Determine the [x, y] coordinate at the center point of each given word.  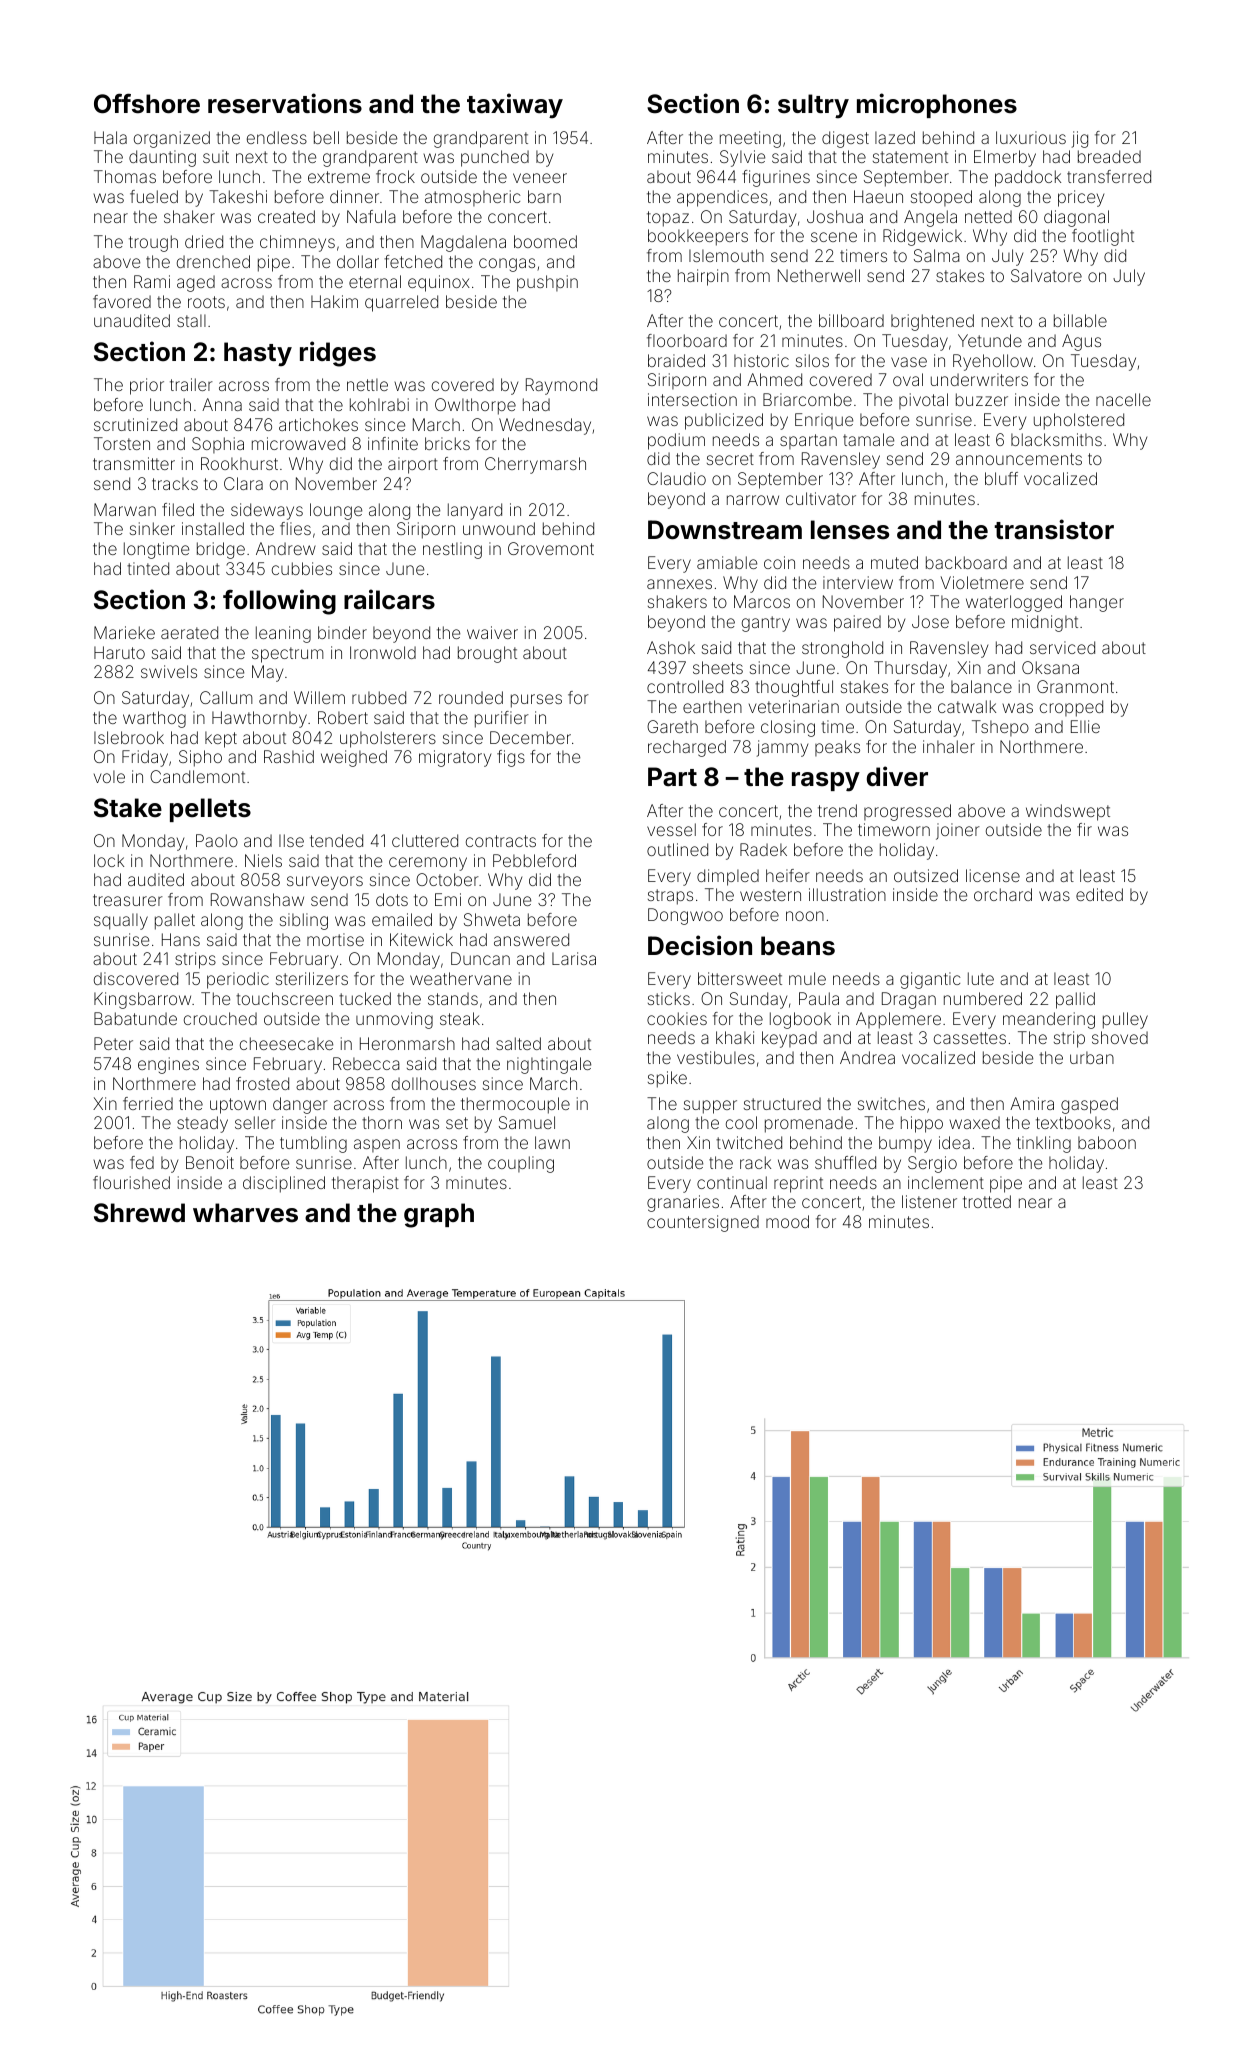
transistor [1054, 529]
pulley [1125, 1020]
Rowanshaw [257, 899]
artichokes [318, 424]
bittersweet [740, 978]
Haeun [878, 196]
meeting [750, 139]
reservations [285, 103]
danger [300, 1105]
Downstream [725, 530]
